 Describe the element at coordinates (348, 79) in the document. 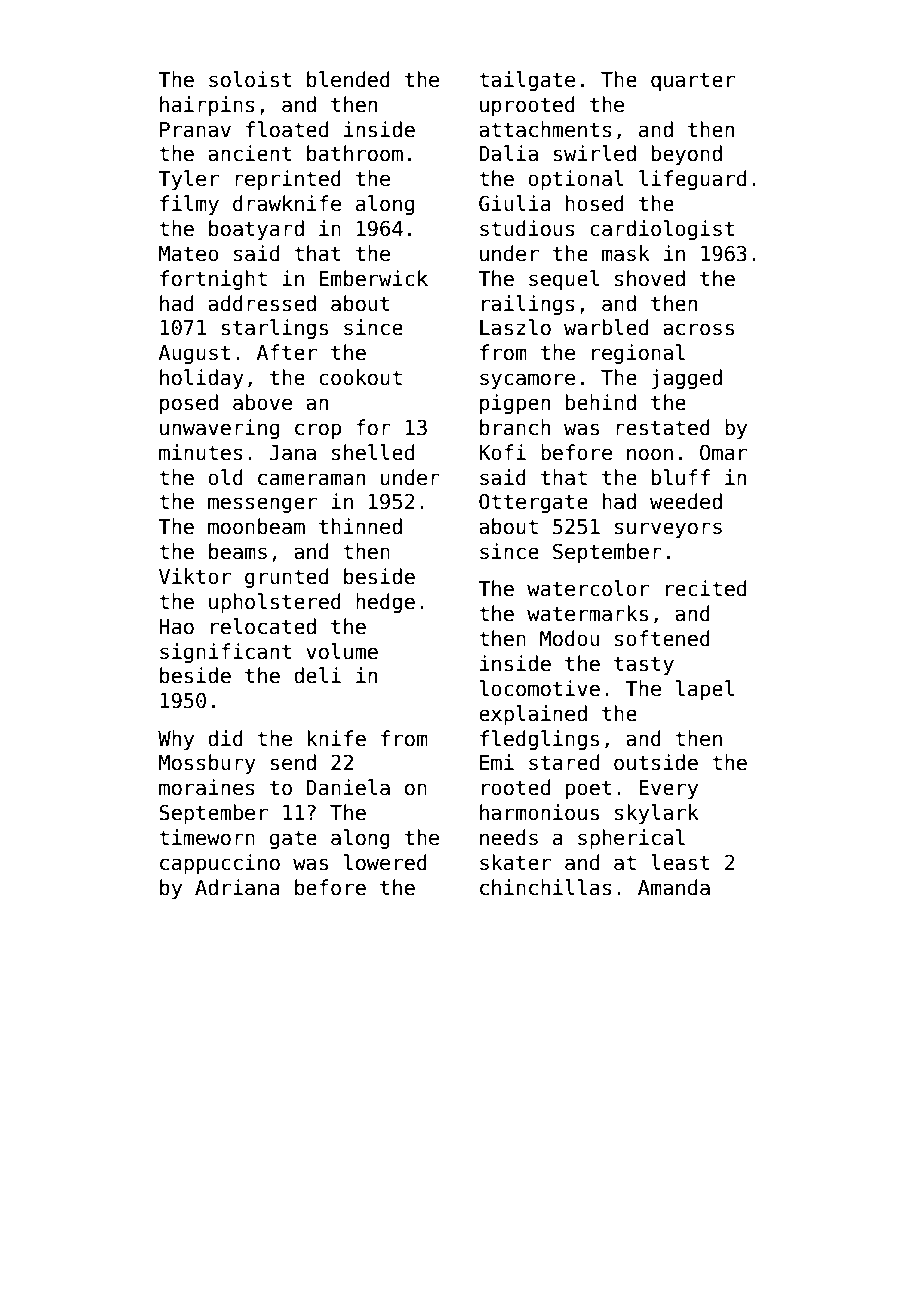

I see `blended` at that location.
